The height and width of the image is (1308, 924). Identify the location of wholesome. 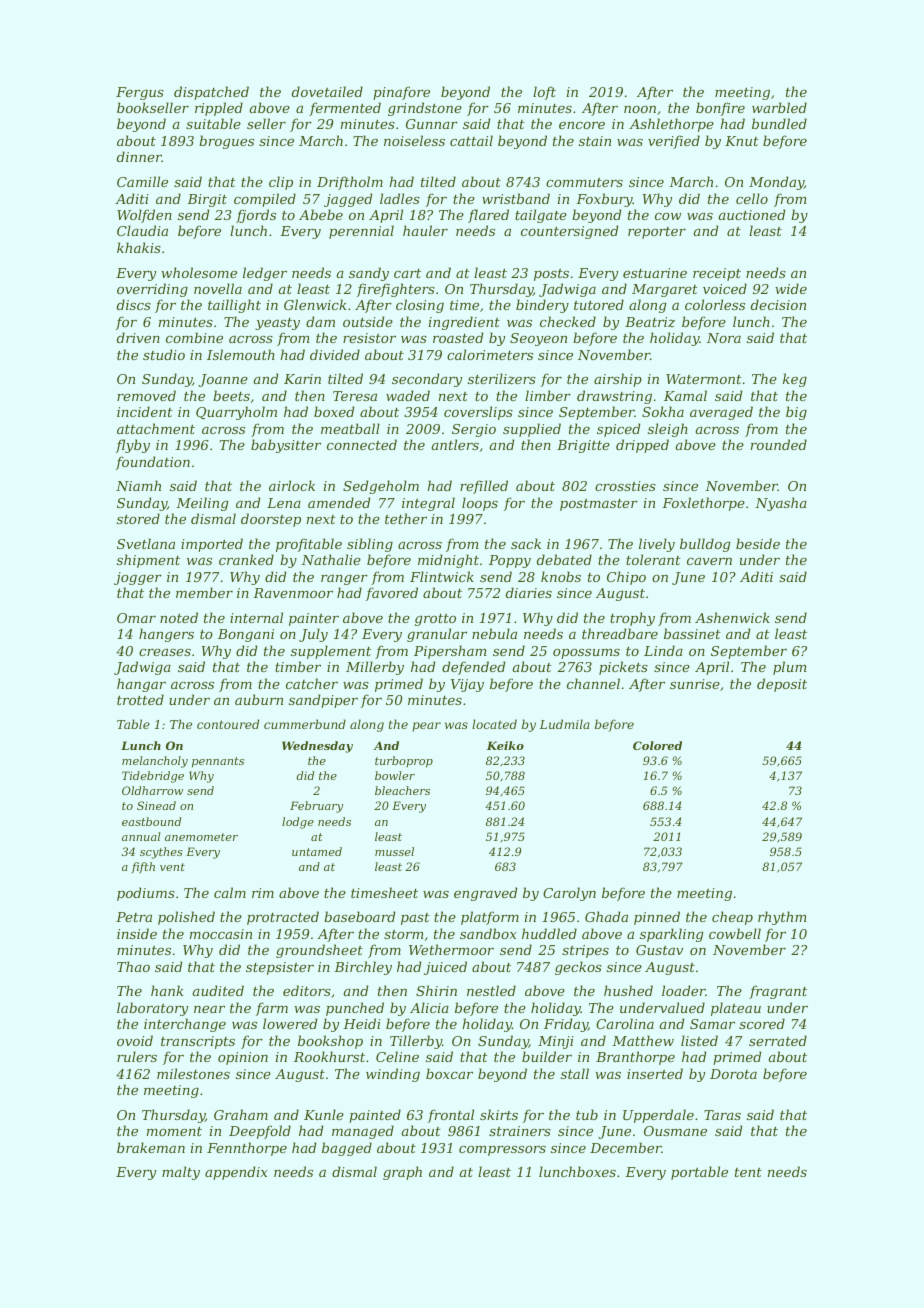
(199, 272).
